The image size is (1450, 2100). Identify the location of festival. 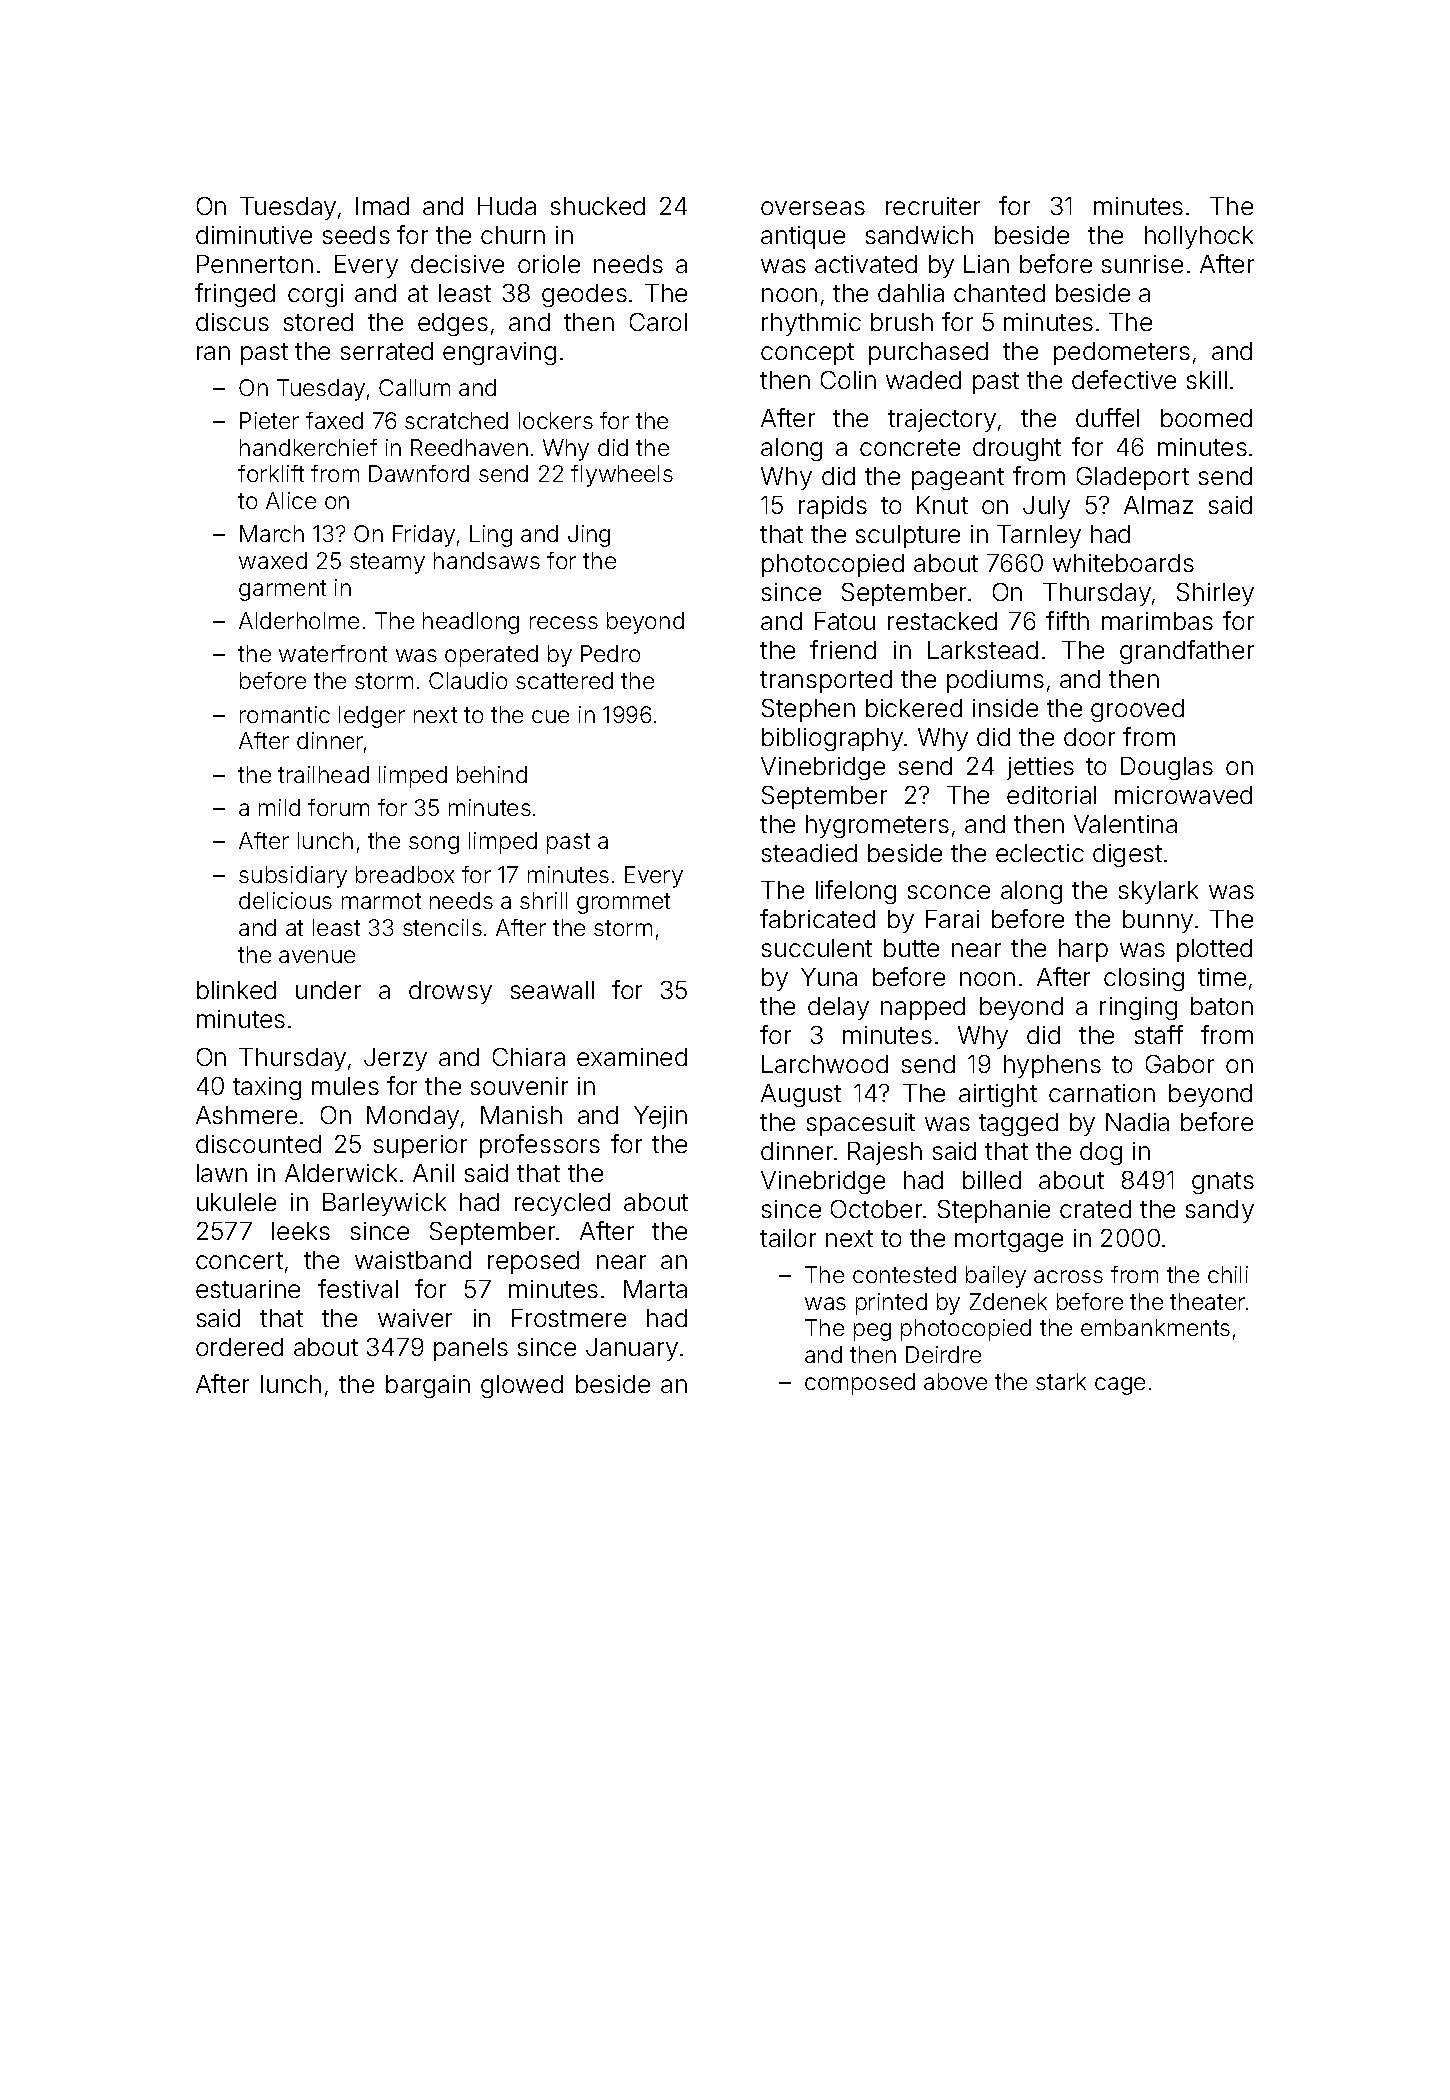
(358, 1288).
